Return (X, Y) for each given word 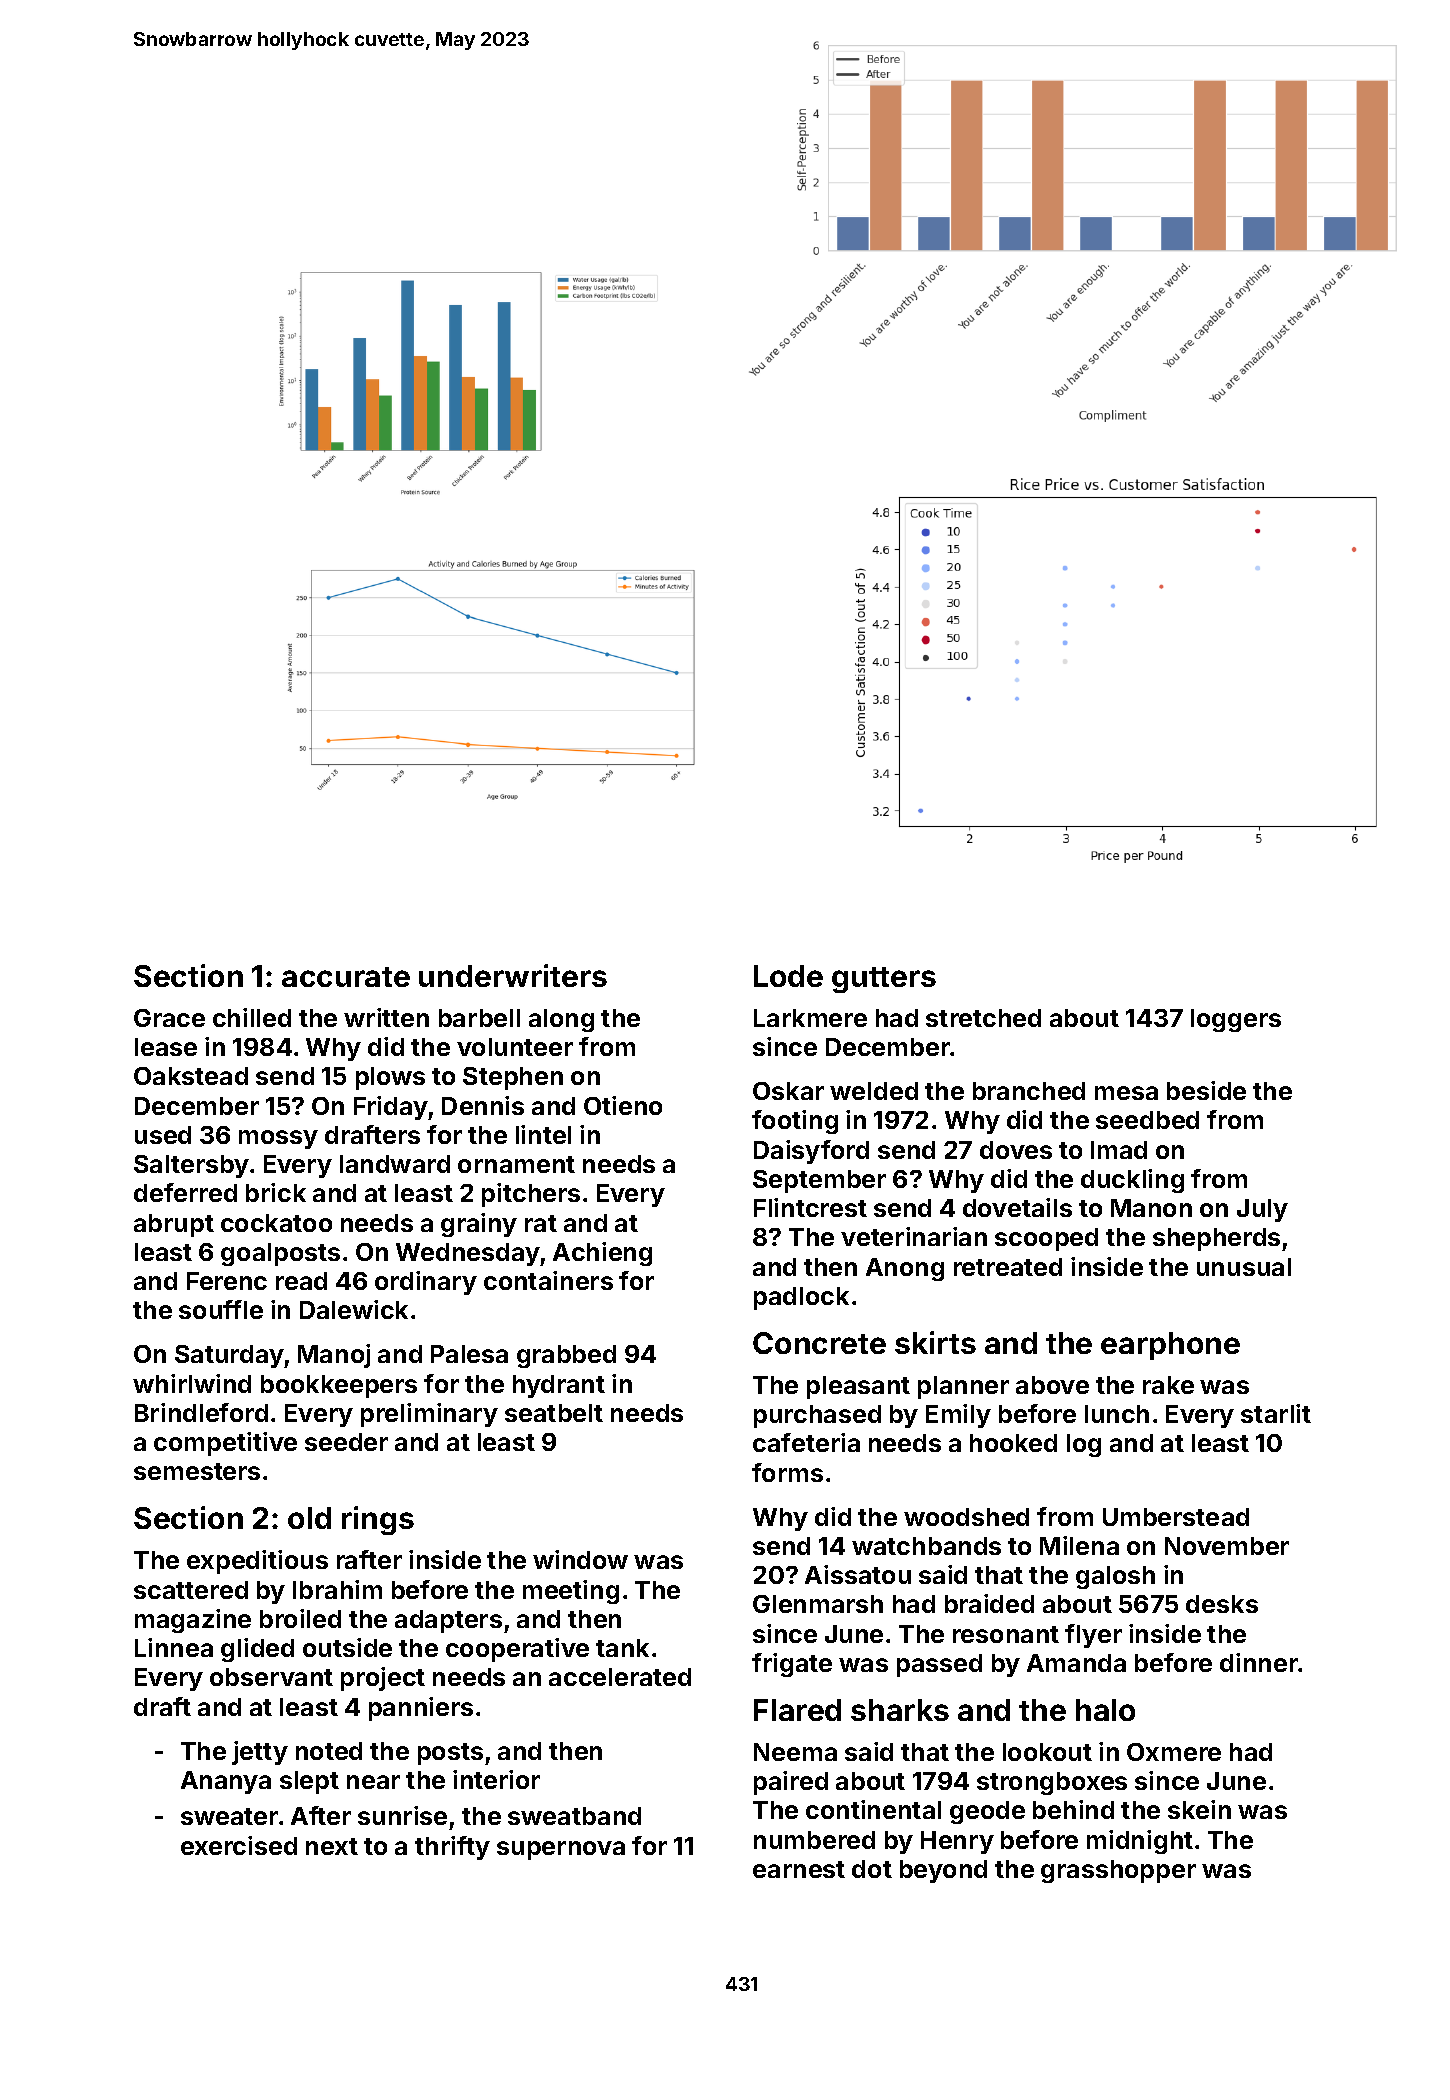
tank (622, 1648)
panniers (421, 1709)
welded (874, 1091)
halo (1105, 1710)
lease (166, 1047)
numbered (814, 1840)
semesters (197, 1471)
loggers (1236, 1020)
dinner (1259, 1662)
